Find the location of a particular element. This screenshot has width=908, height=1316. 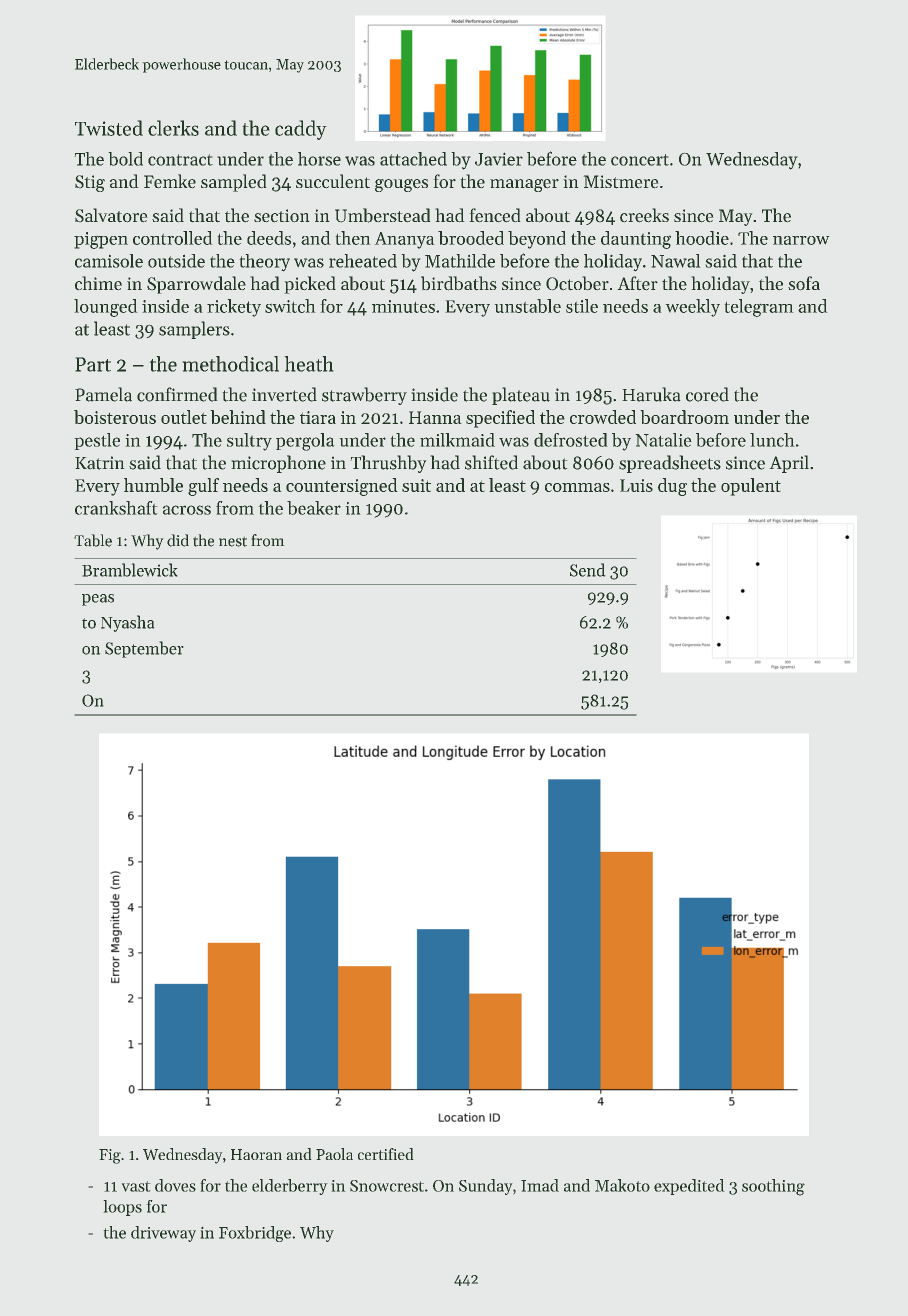

Send is located at coordinates (587, 570).
